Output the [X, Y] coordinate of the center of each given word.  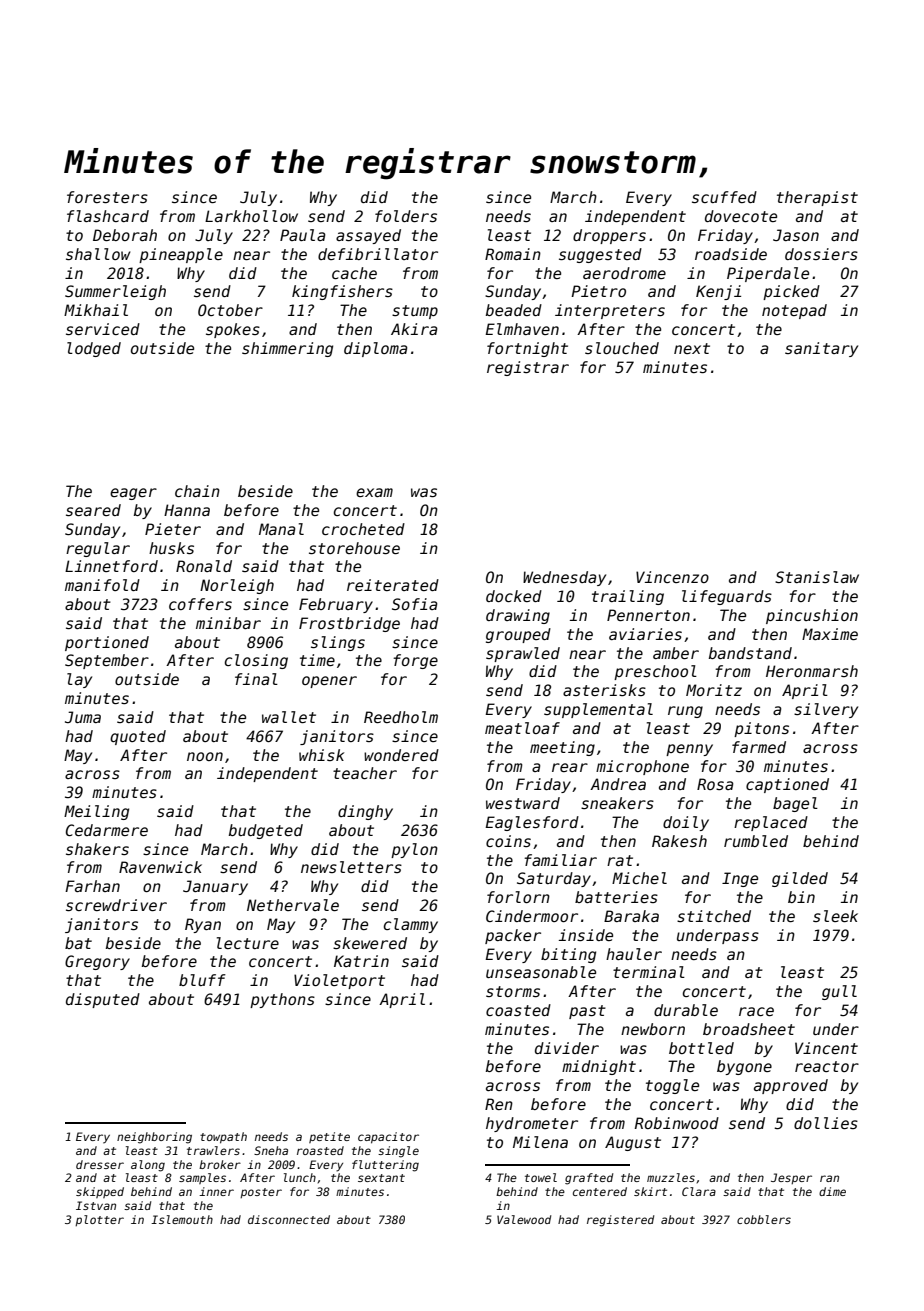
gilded [800, 879]
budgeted [266, 831]
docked [514, 596]
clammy [411, 925]
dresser [100, 1164]
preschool [655, 672]
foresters [107, 197]
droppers [609, 236]
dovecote [741, 216]
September [107, 661]
